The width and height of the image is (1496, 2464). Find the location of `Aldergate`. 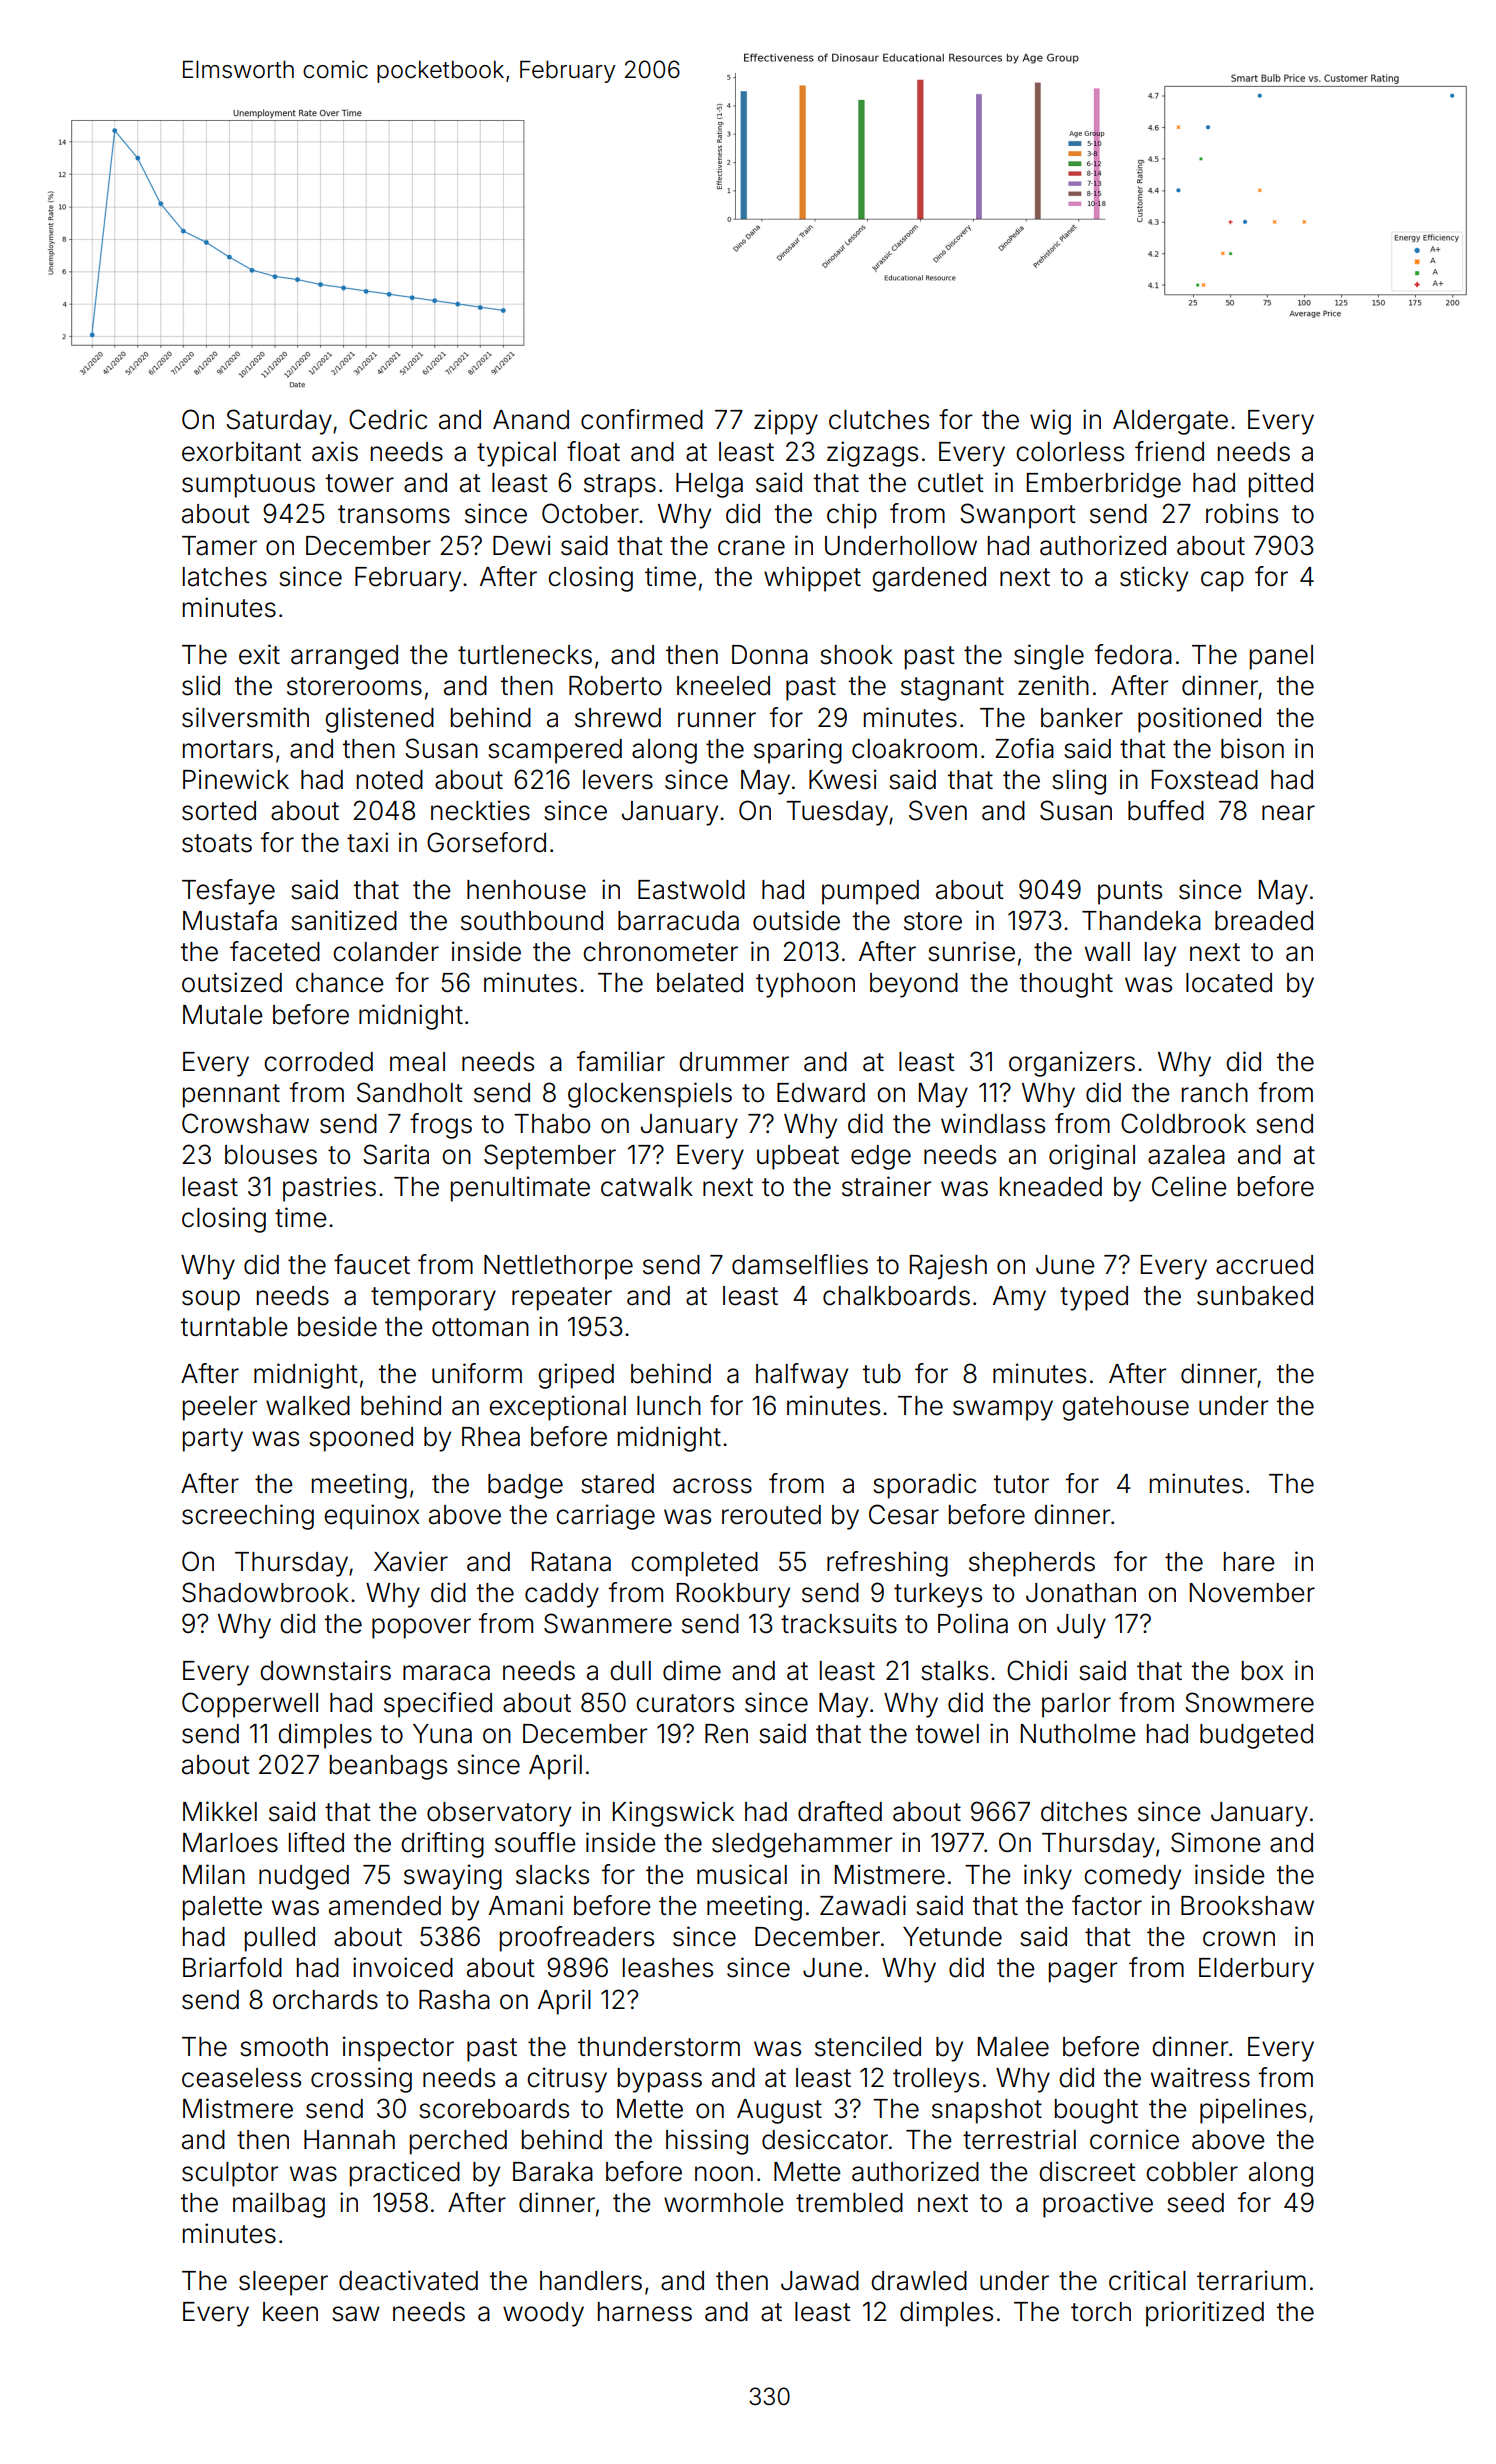

Aldergate is located at coordinates (1170, 422).
